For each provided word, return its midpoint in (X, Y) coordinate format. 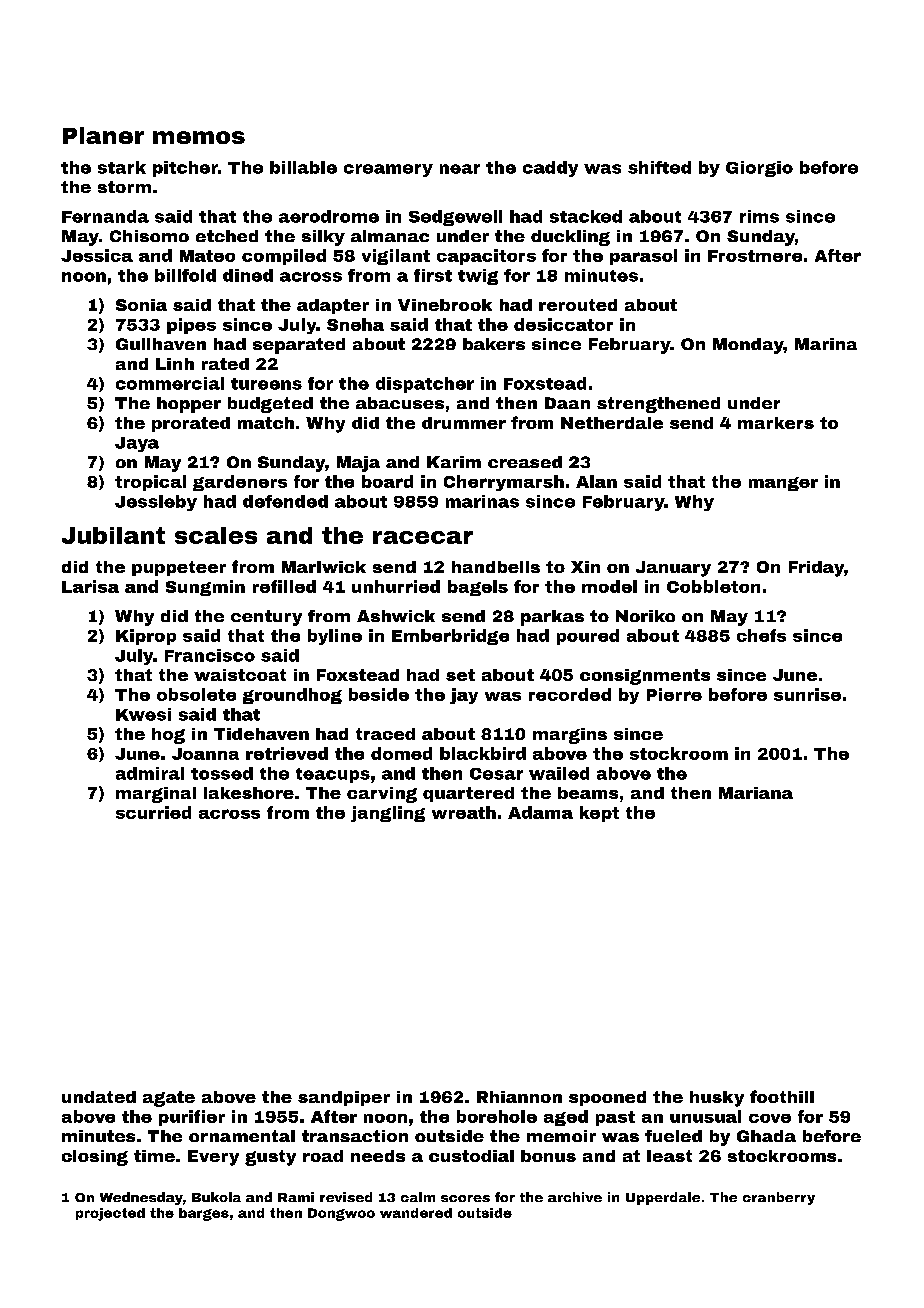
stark (122, 167)
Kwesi (143, 714)
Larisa (90, 586)
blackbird (483, 753)
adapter (333, 306)
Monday (748, 346)
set (460, 675)
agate (169, 1099)
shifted (659, 167)
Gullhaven (161, 344)
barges (204, 1214)
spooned (607, 1098)
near (460, 169)
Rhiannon (519, 1097)
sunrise (807, 694)
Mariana (756, 793)
